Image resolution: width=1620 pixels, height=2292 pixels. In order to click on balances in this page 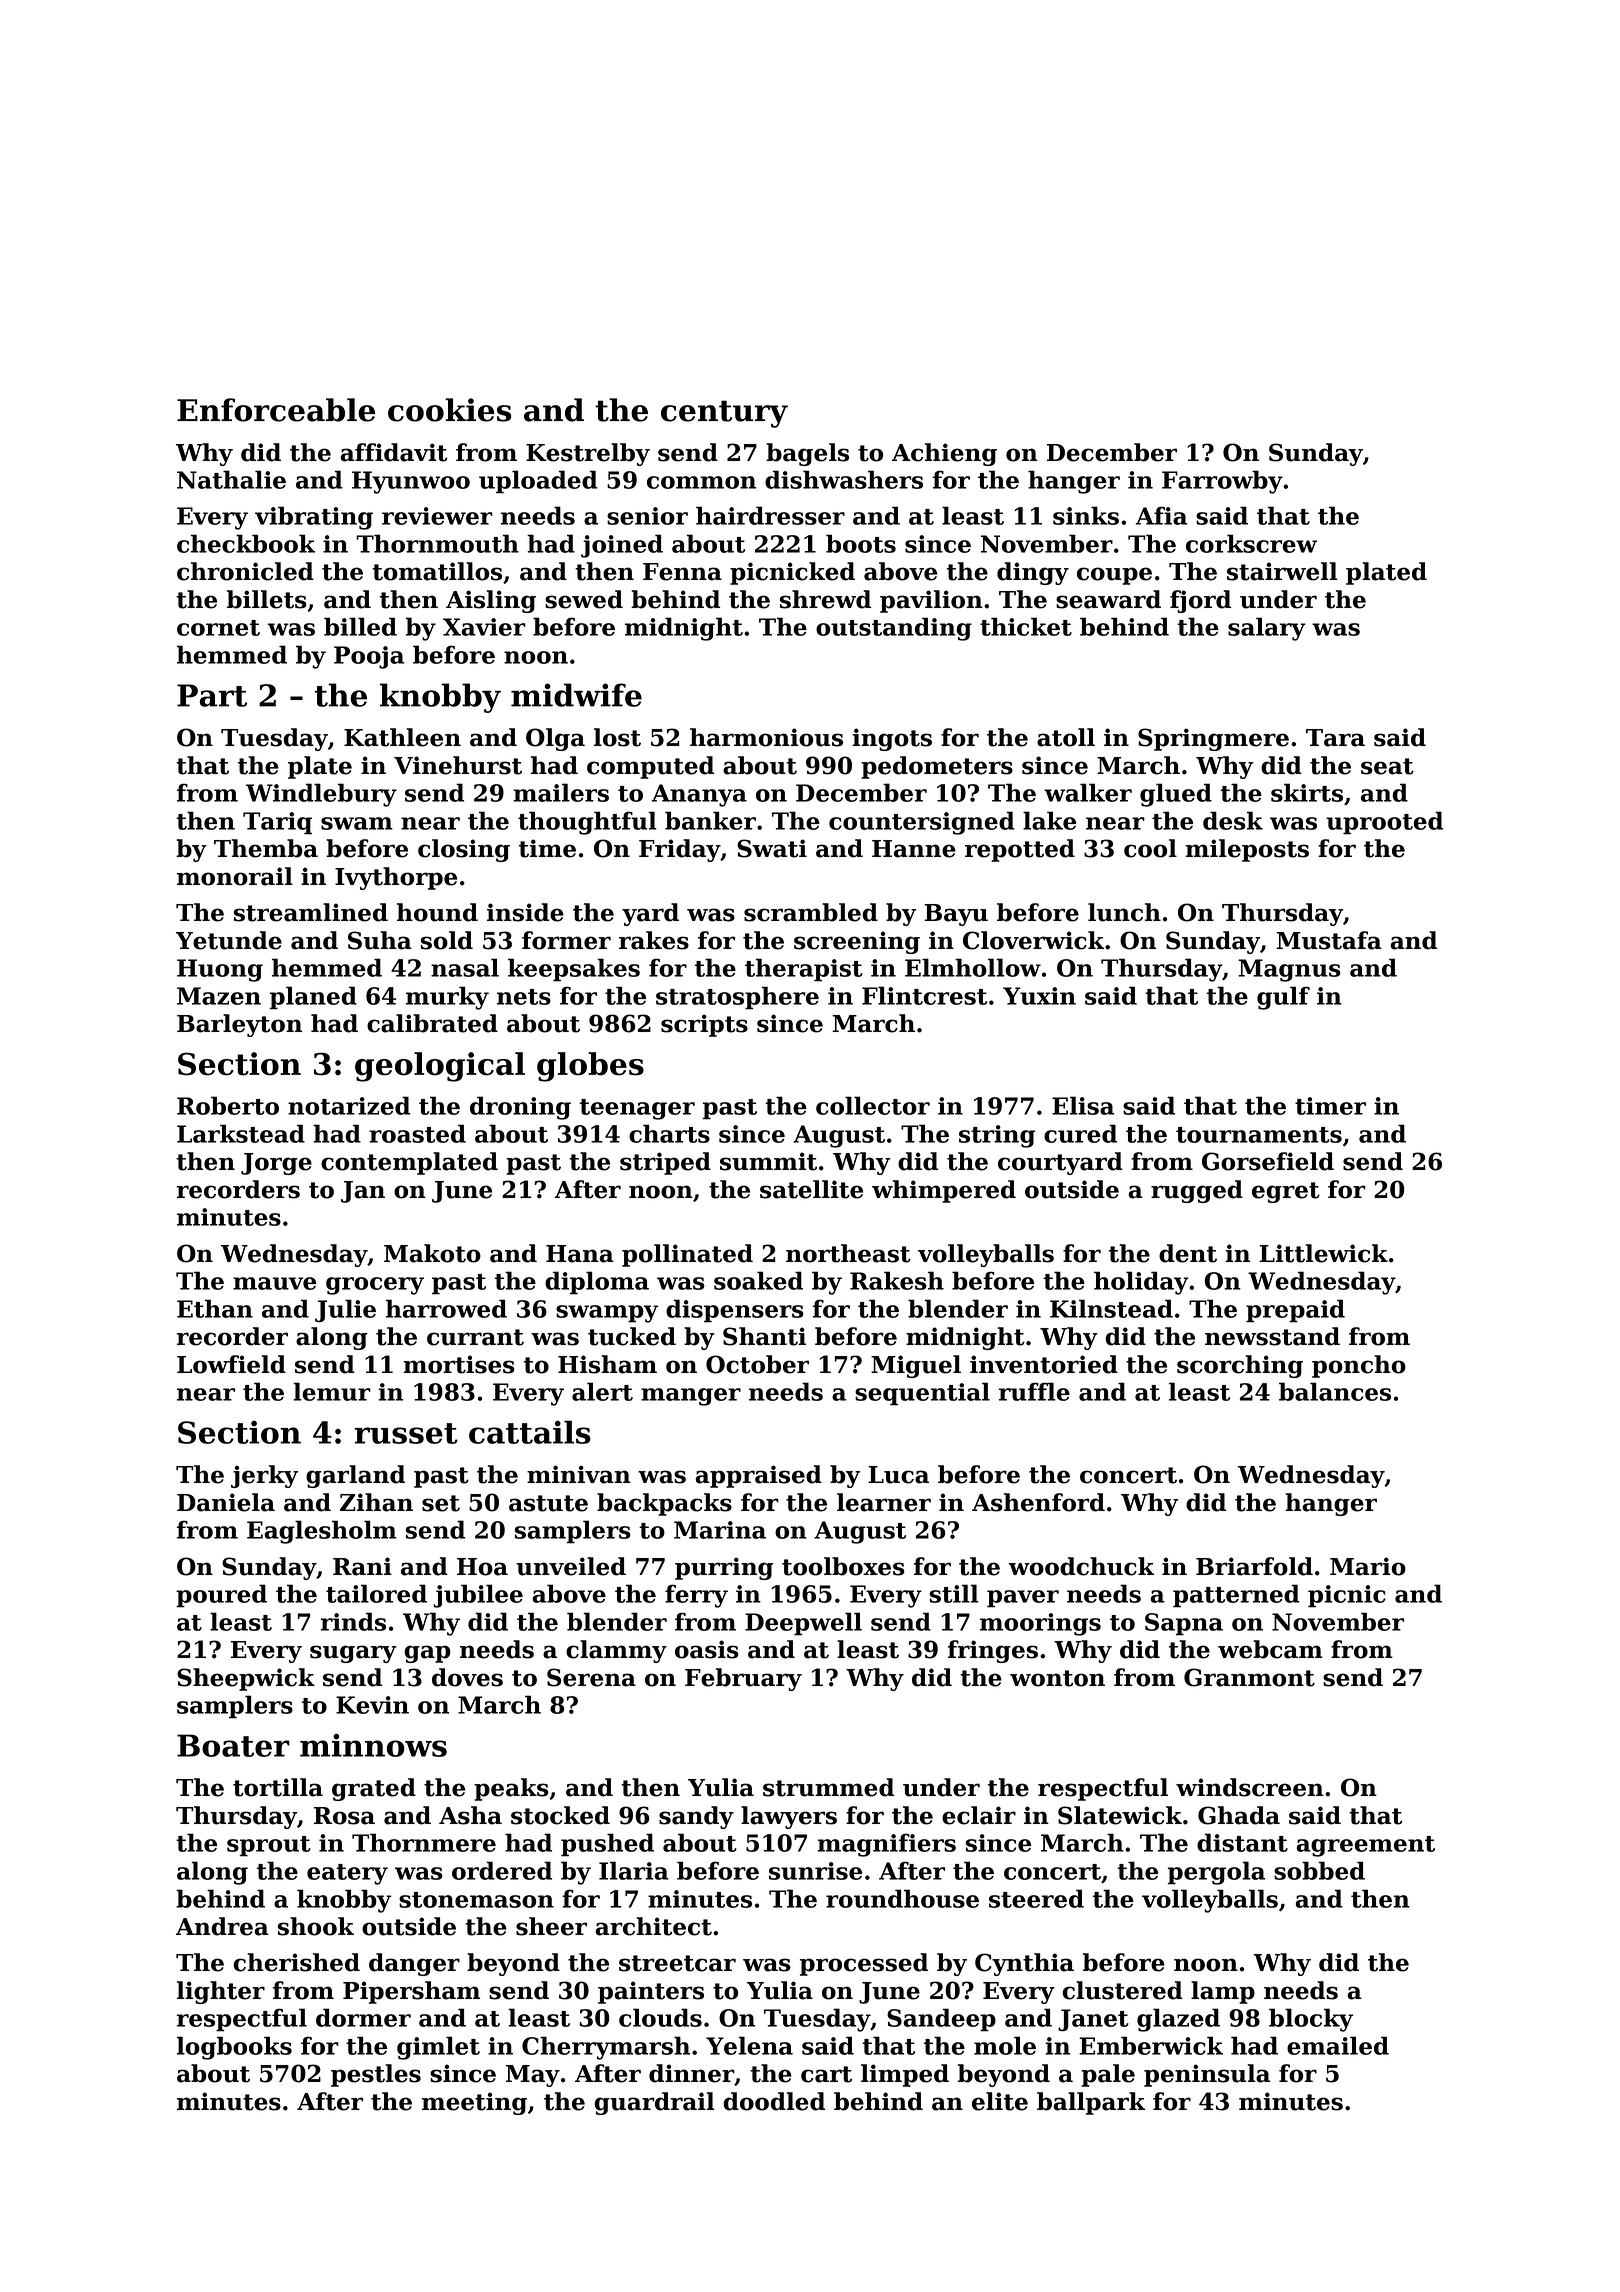, I will do `click(1335, 1391)`.
